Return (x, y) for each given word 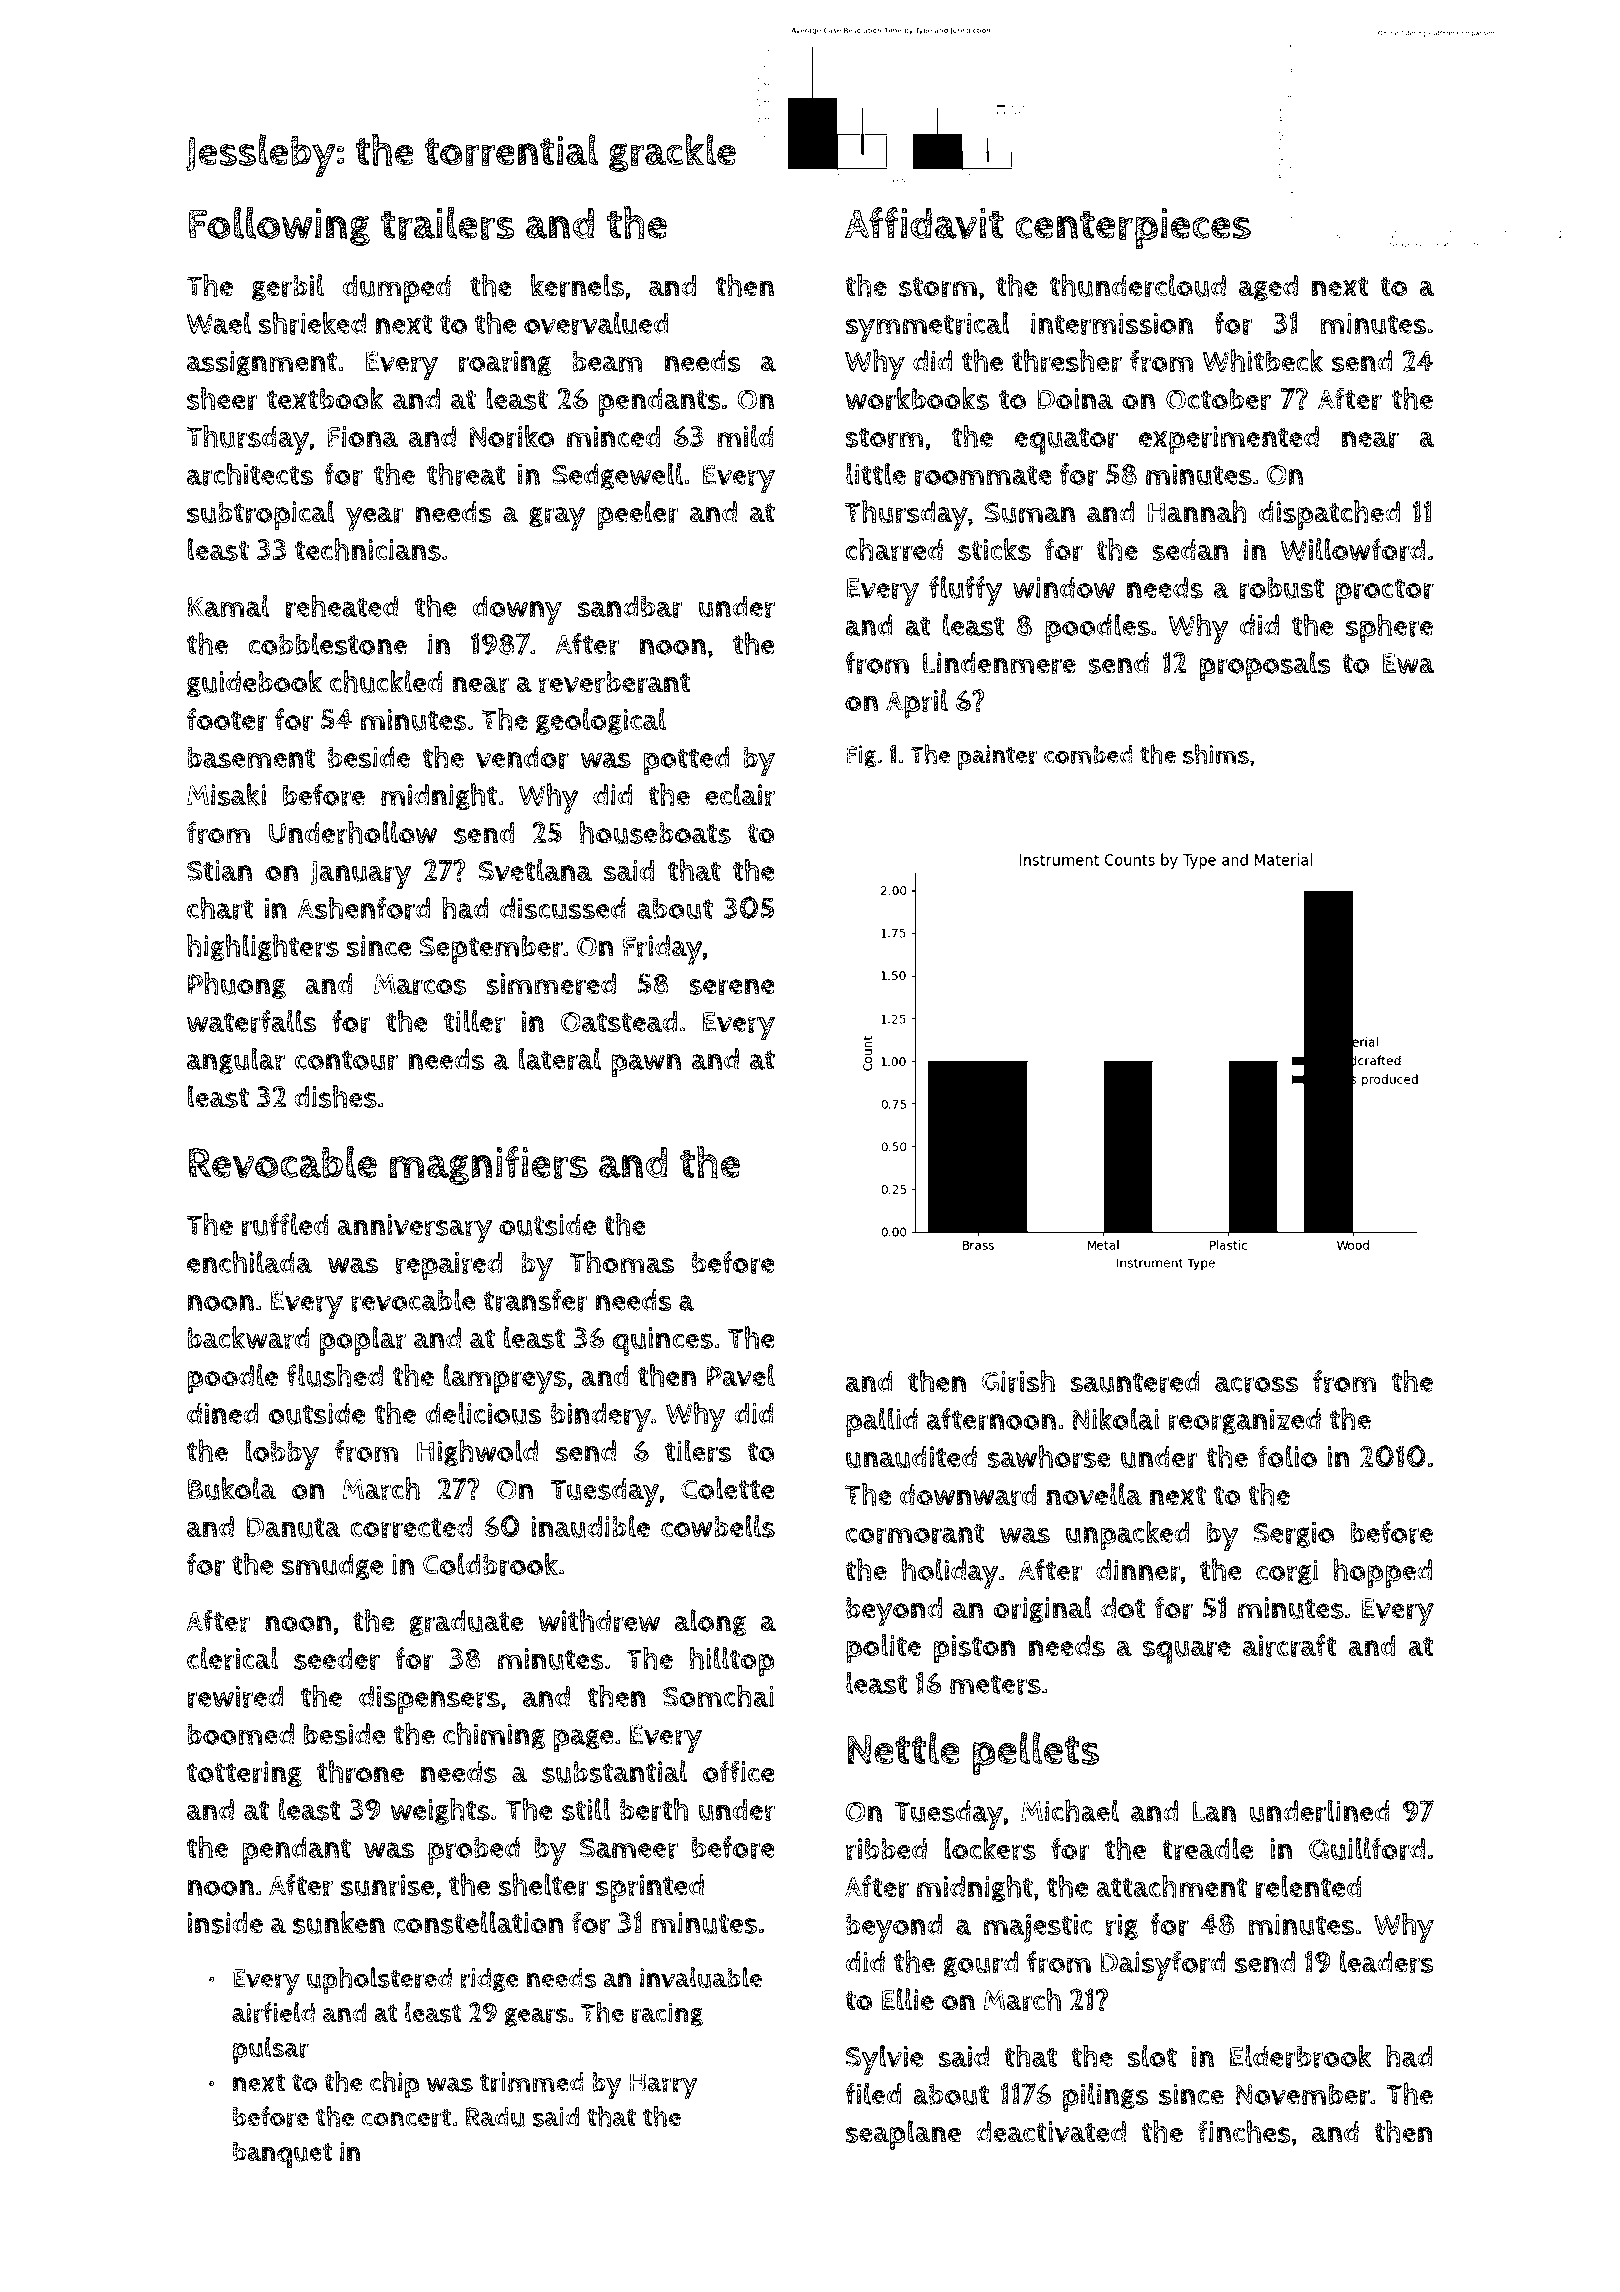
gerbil (288, 287)
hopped (1382, 1573)
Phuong (237, 985)
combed (1088, 754)
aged (1268, 288)
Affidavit (924, 223)
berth (654, 1809)
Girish (1018, 1381)
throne (360, 1772)
